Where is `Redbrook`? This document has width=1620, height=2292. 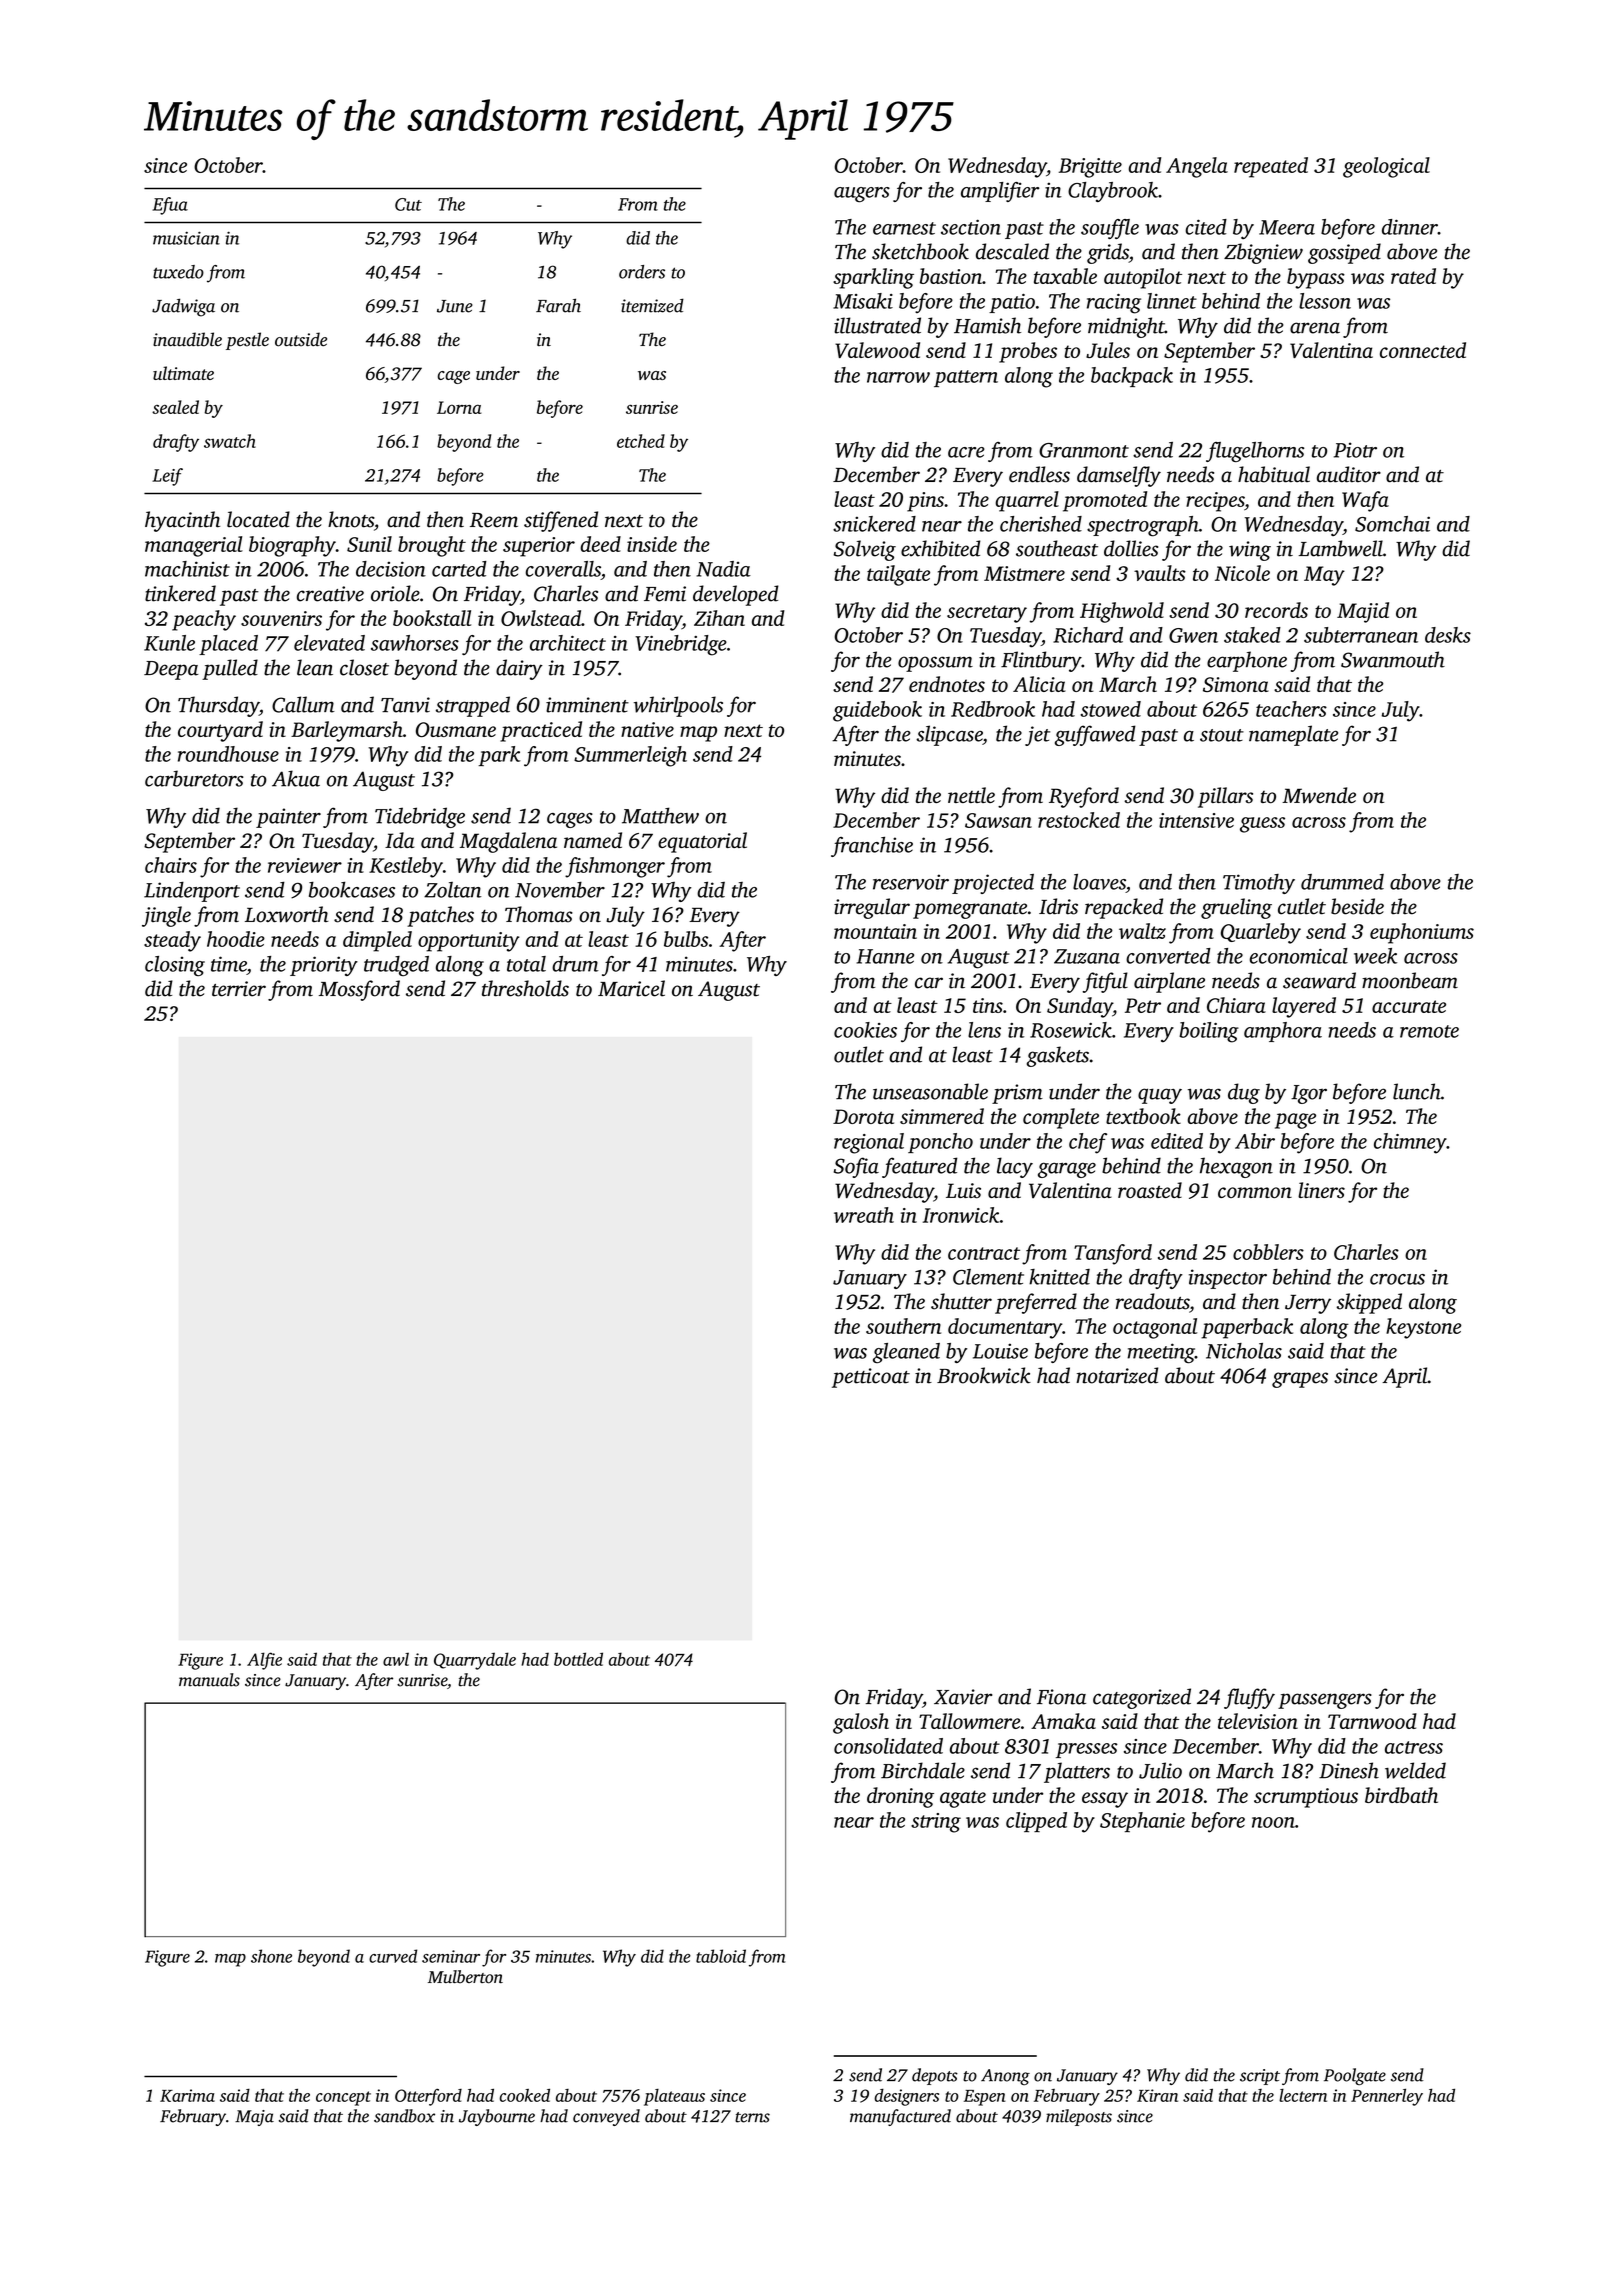 Redbrook is located at coordinates (993, 709).
